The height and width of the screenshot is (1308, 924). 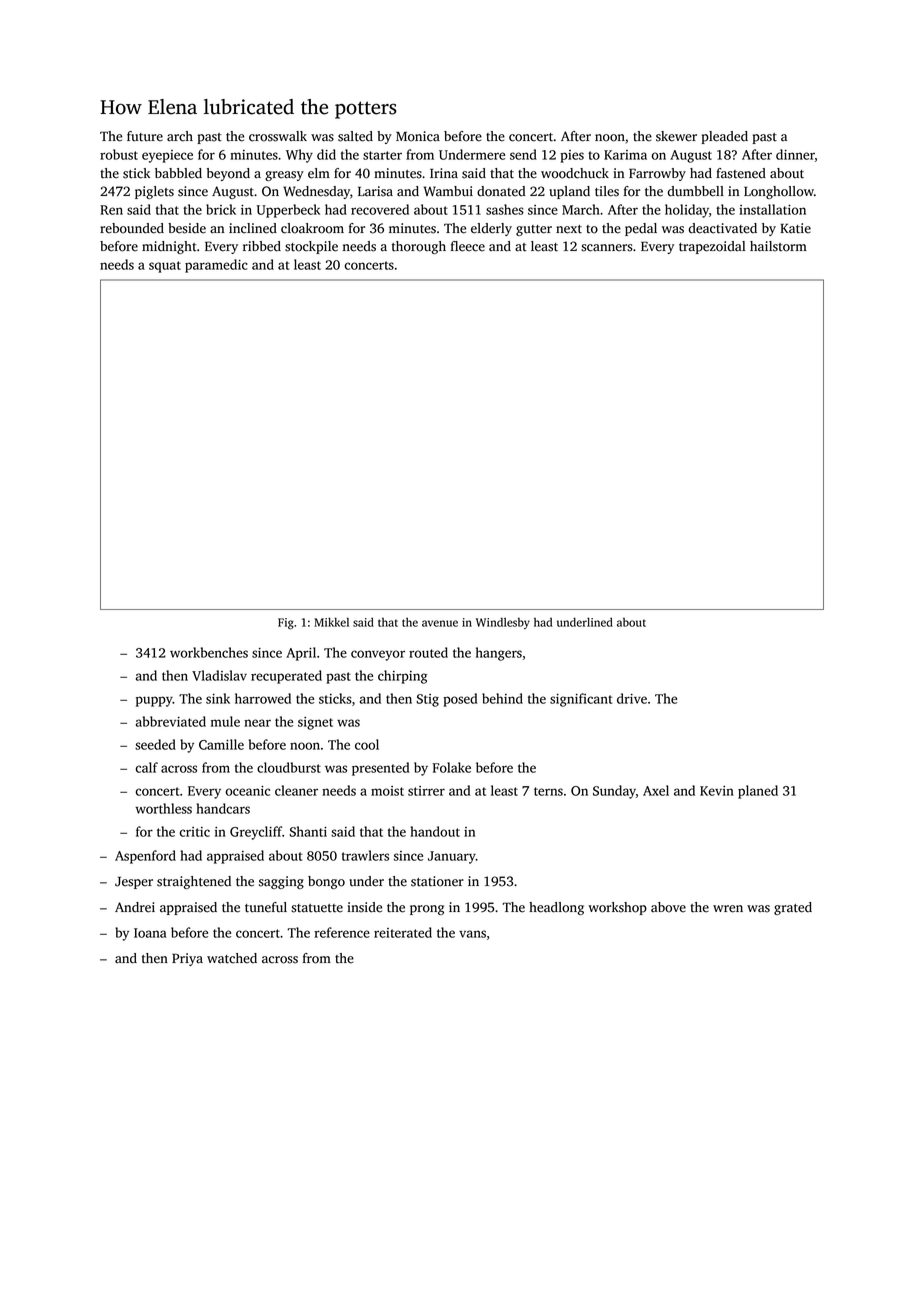 I want to click on hangers, so click(x=499, y=654).
